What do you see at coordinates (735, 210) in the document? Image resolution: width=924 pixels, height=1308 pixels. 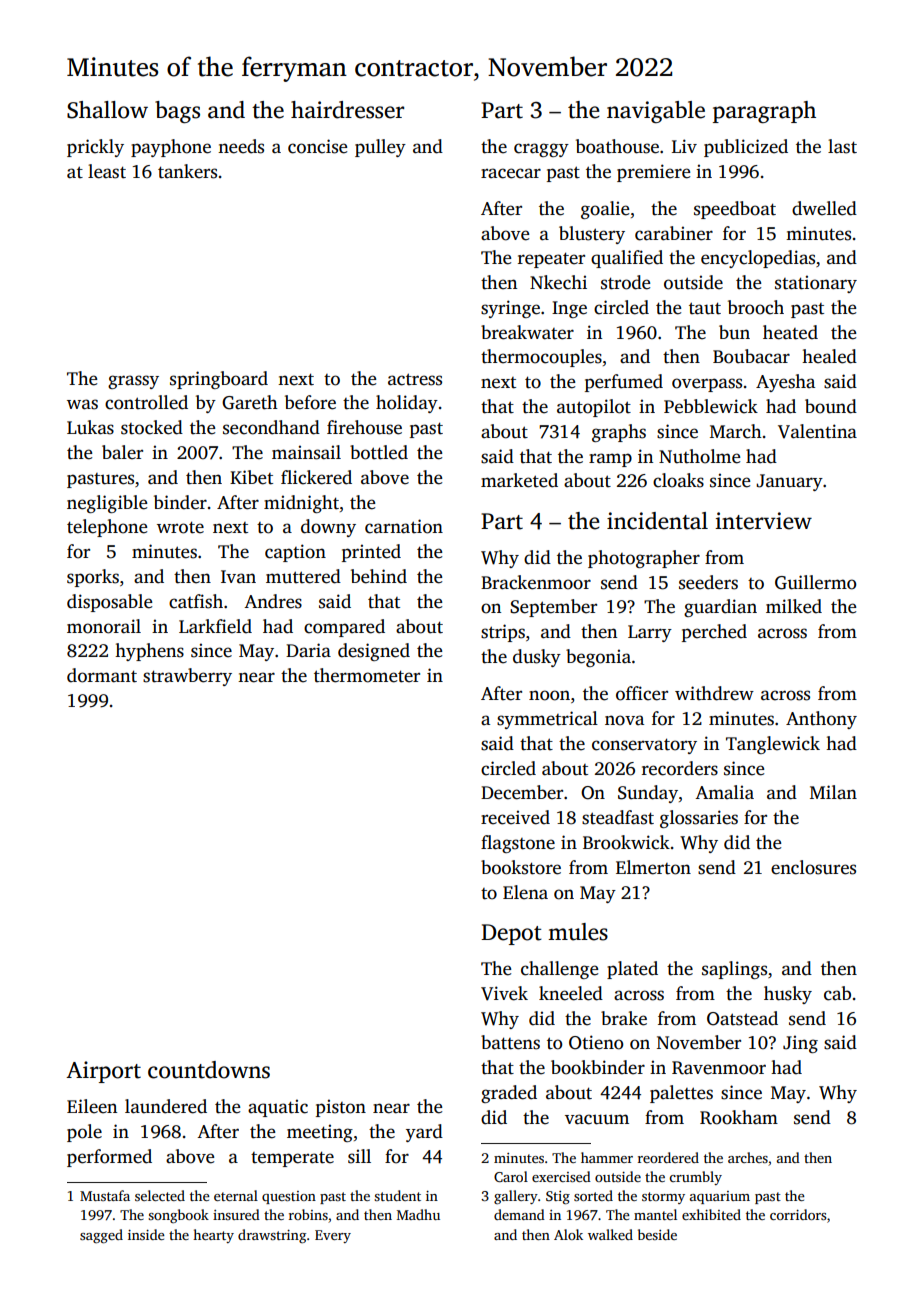 I see `speedboat` at bounding box center [735, 210].
